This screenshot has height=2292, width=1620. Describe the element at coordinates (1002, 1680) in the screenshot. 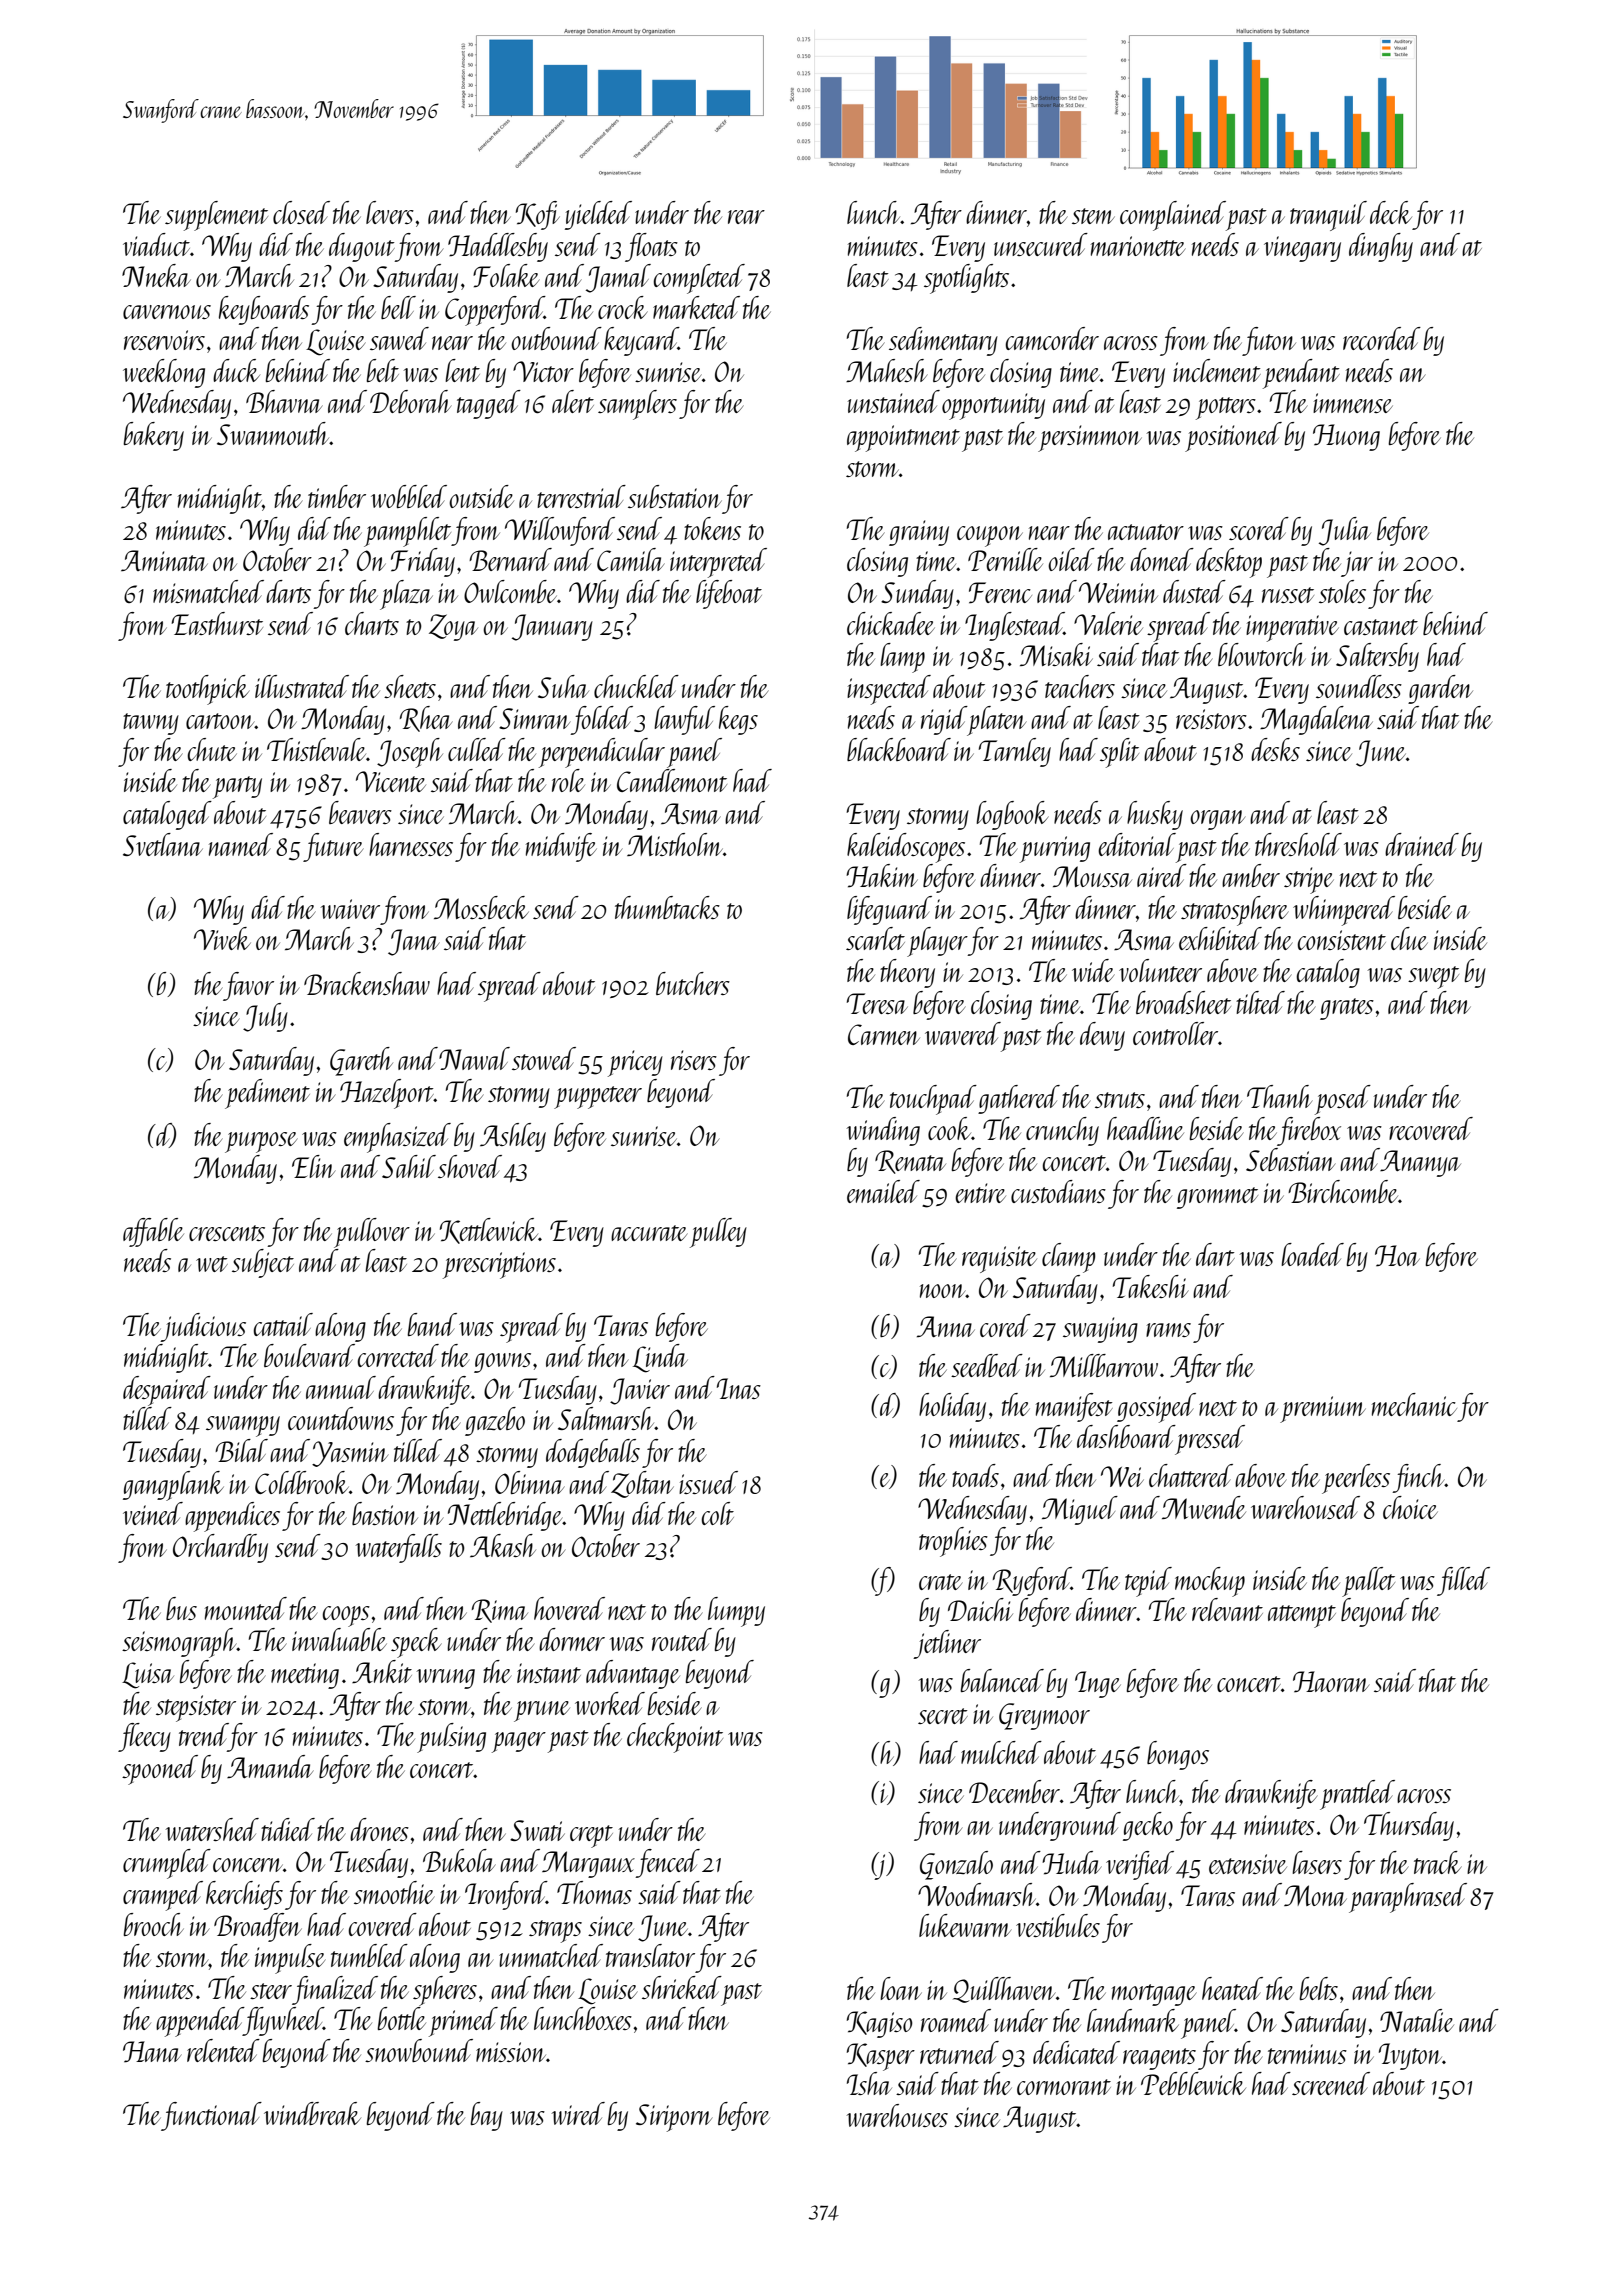

I see `balanced` at that location.
